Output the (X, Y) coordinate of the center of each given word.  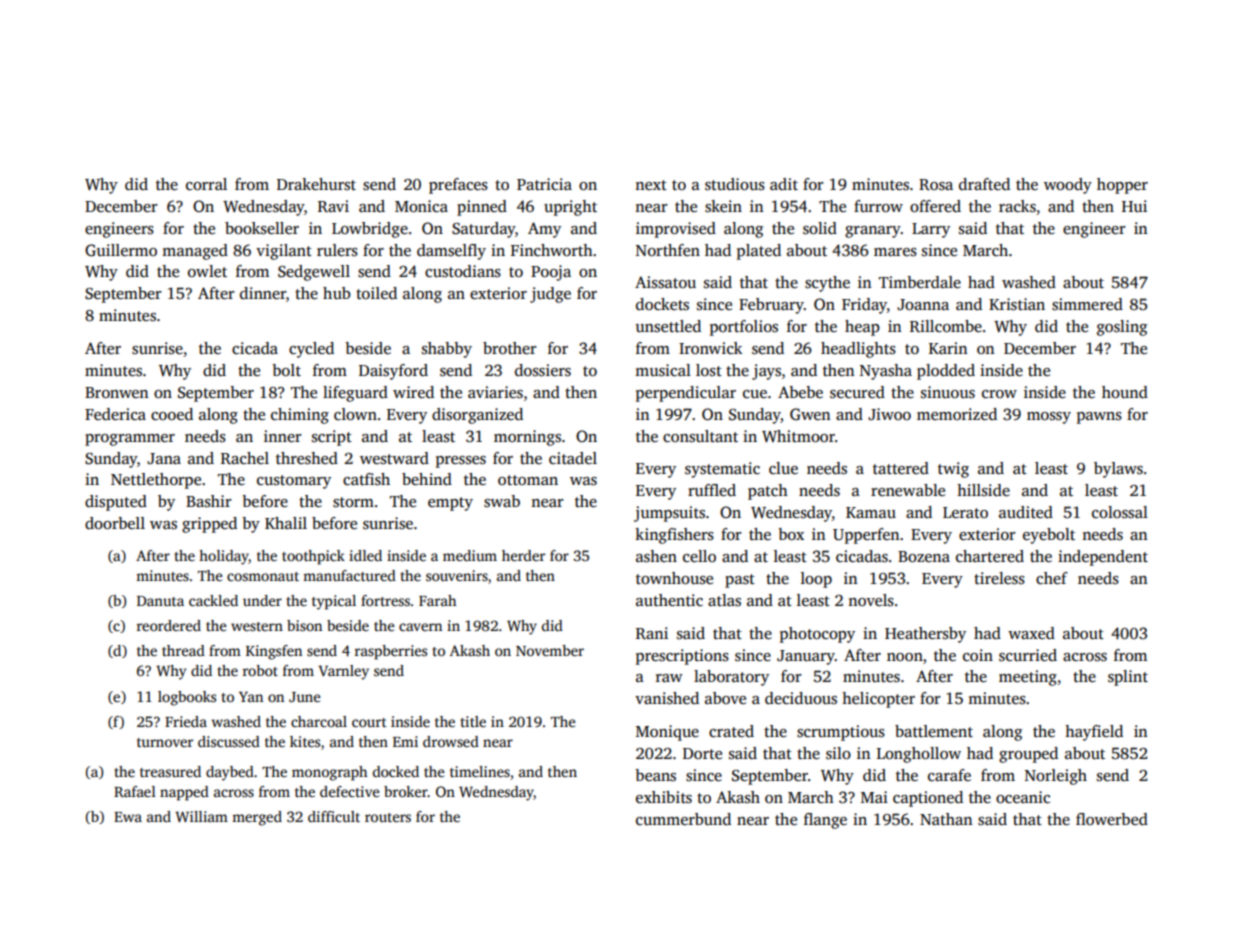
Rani (652, 633)
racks (1017, 206)
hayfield (1094, 733)
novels (871, 600)
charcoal (319, 721)
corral (206, 184)
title (473, 721)
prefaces (458, 186)
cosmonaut (263, 576)
